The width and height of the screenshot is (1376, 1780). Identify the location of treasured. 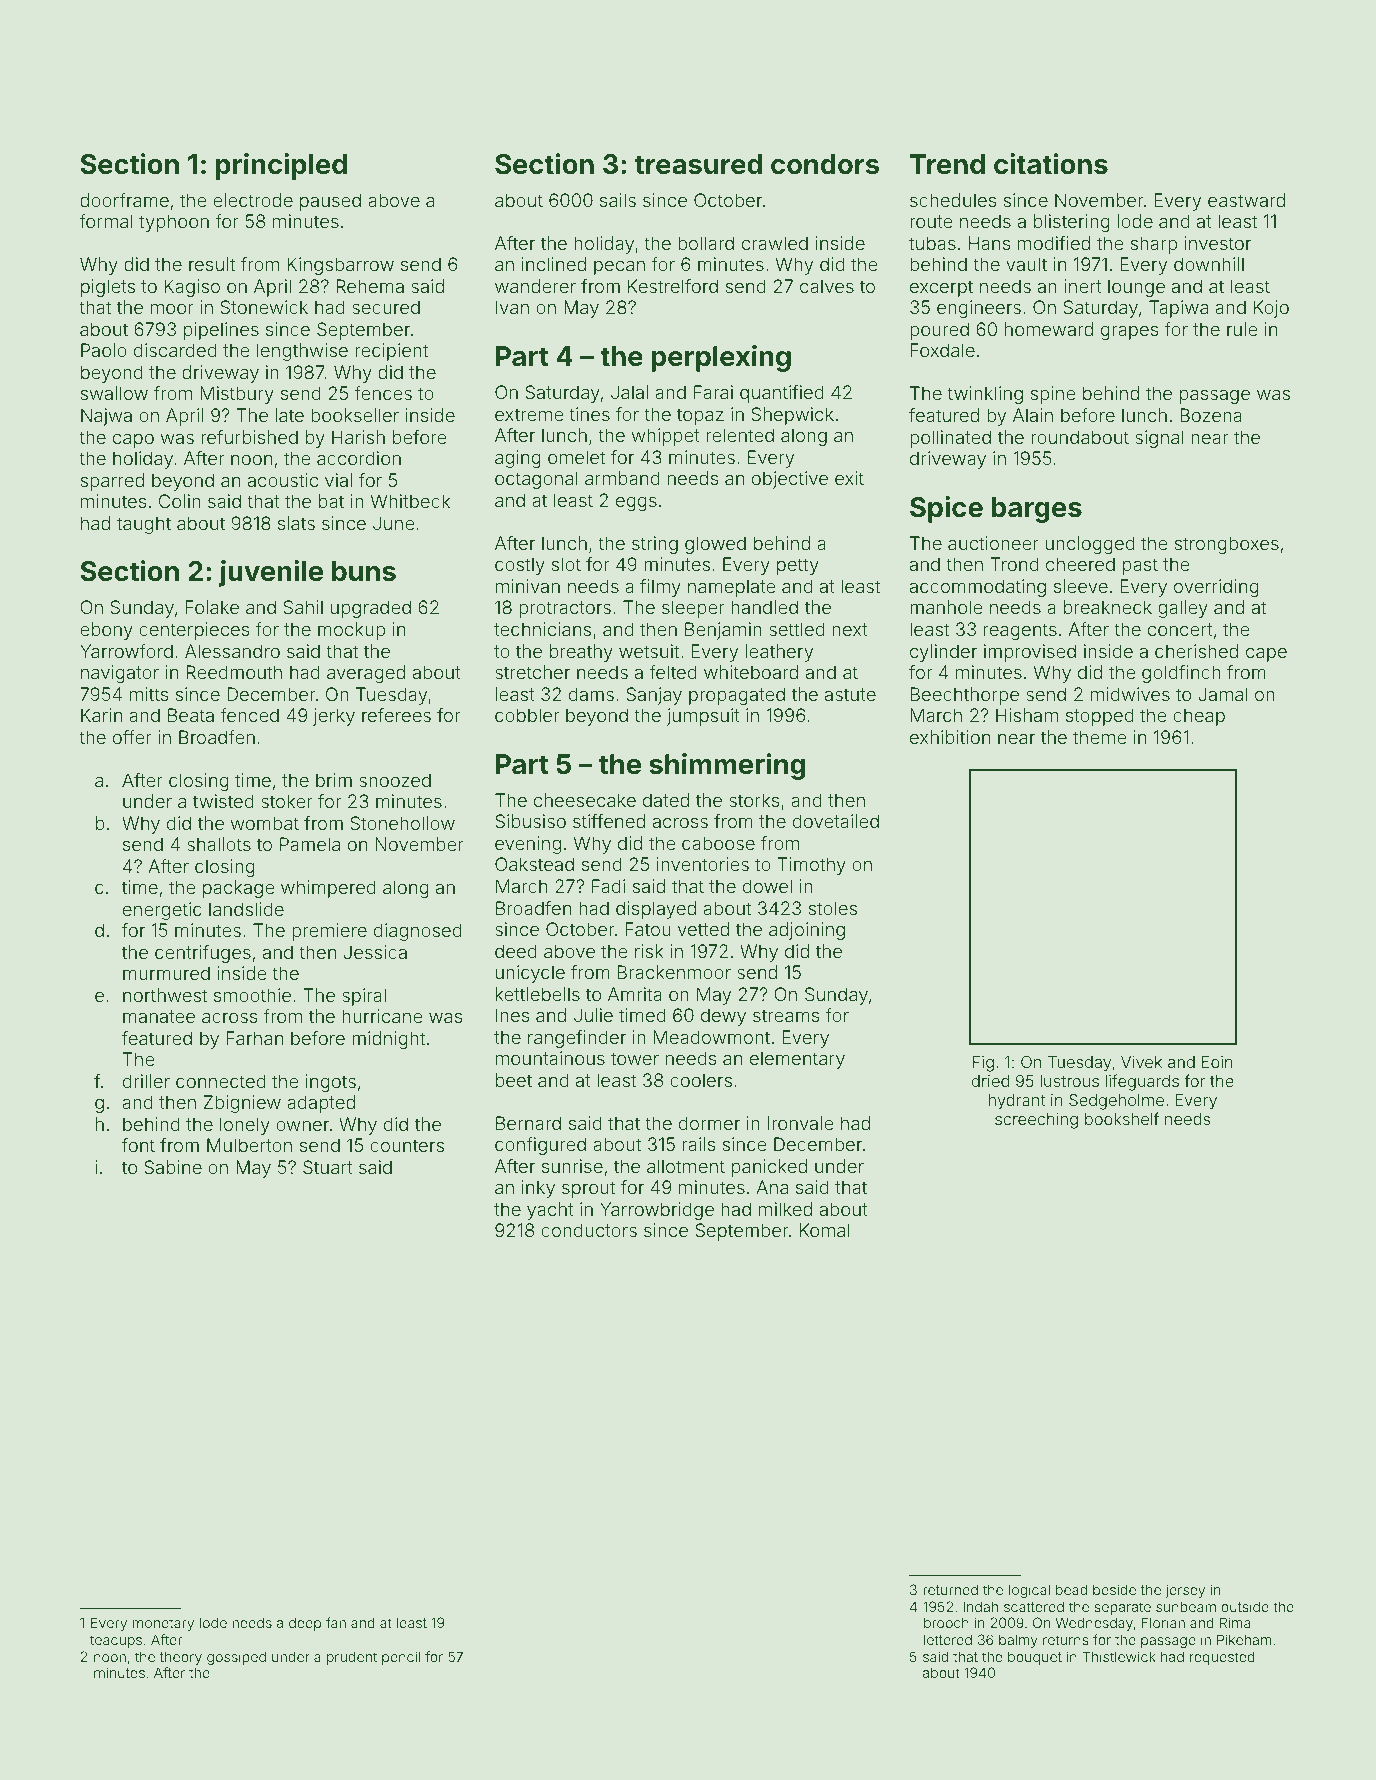
(698, 164).
